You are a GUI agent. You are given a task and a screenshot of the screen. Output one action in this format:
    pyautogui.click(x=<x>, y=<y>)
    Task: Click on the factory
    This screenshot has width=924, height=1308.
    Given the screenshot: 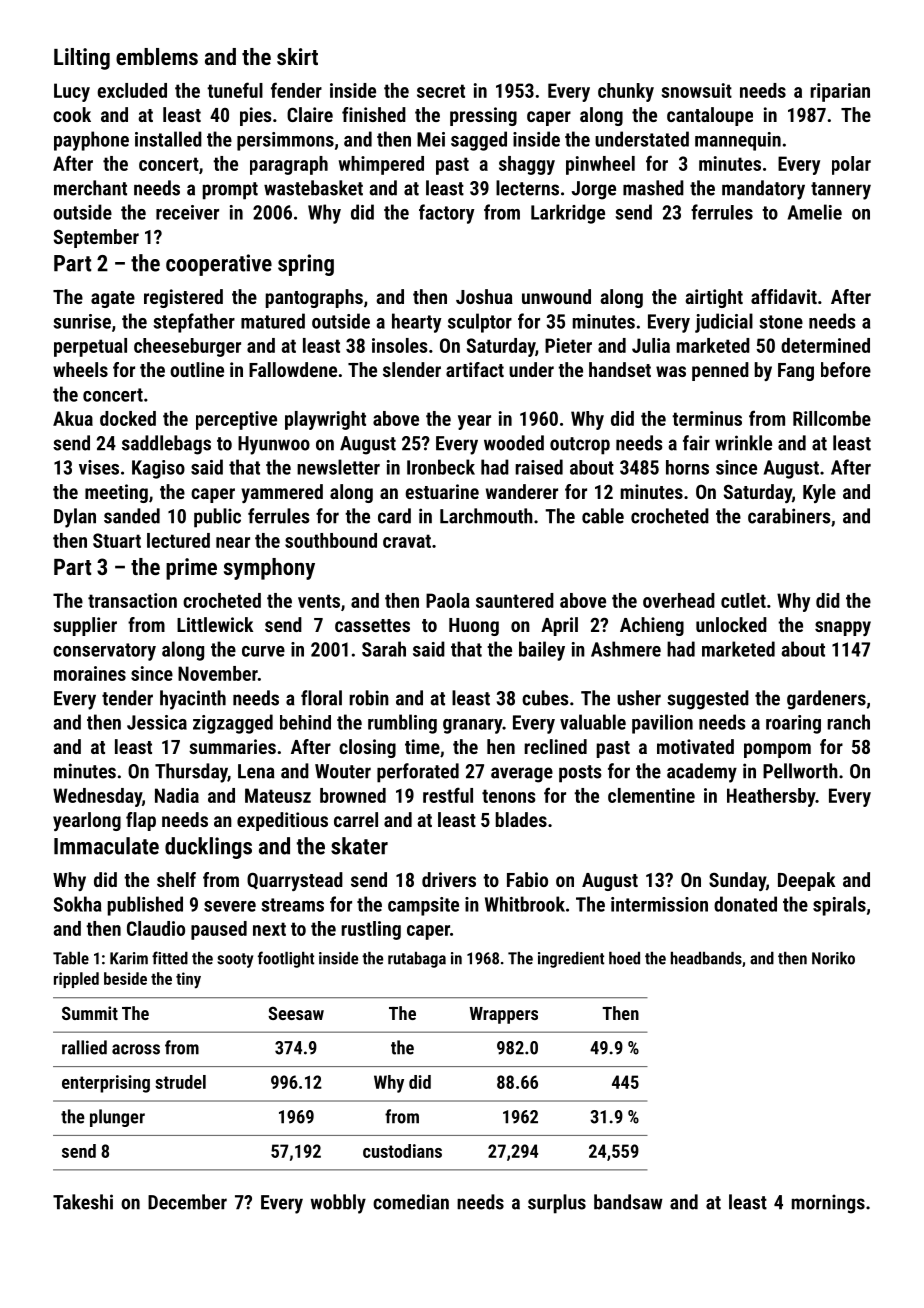 What is the action you would take?
    pyautogui.click(x=446, y=214)
